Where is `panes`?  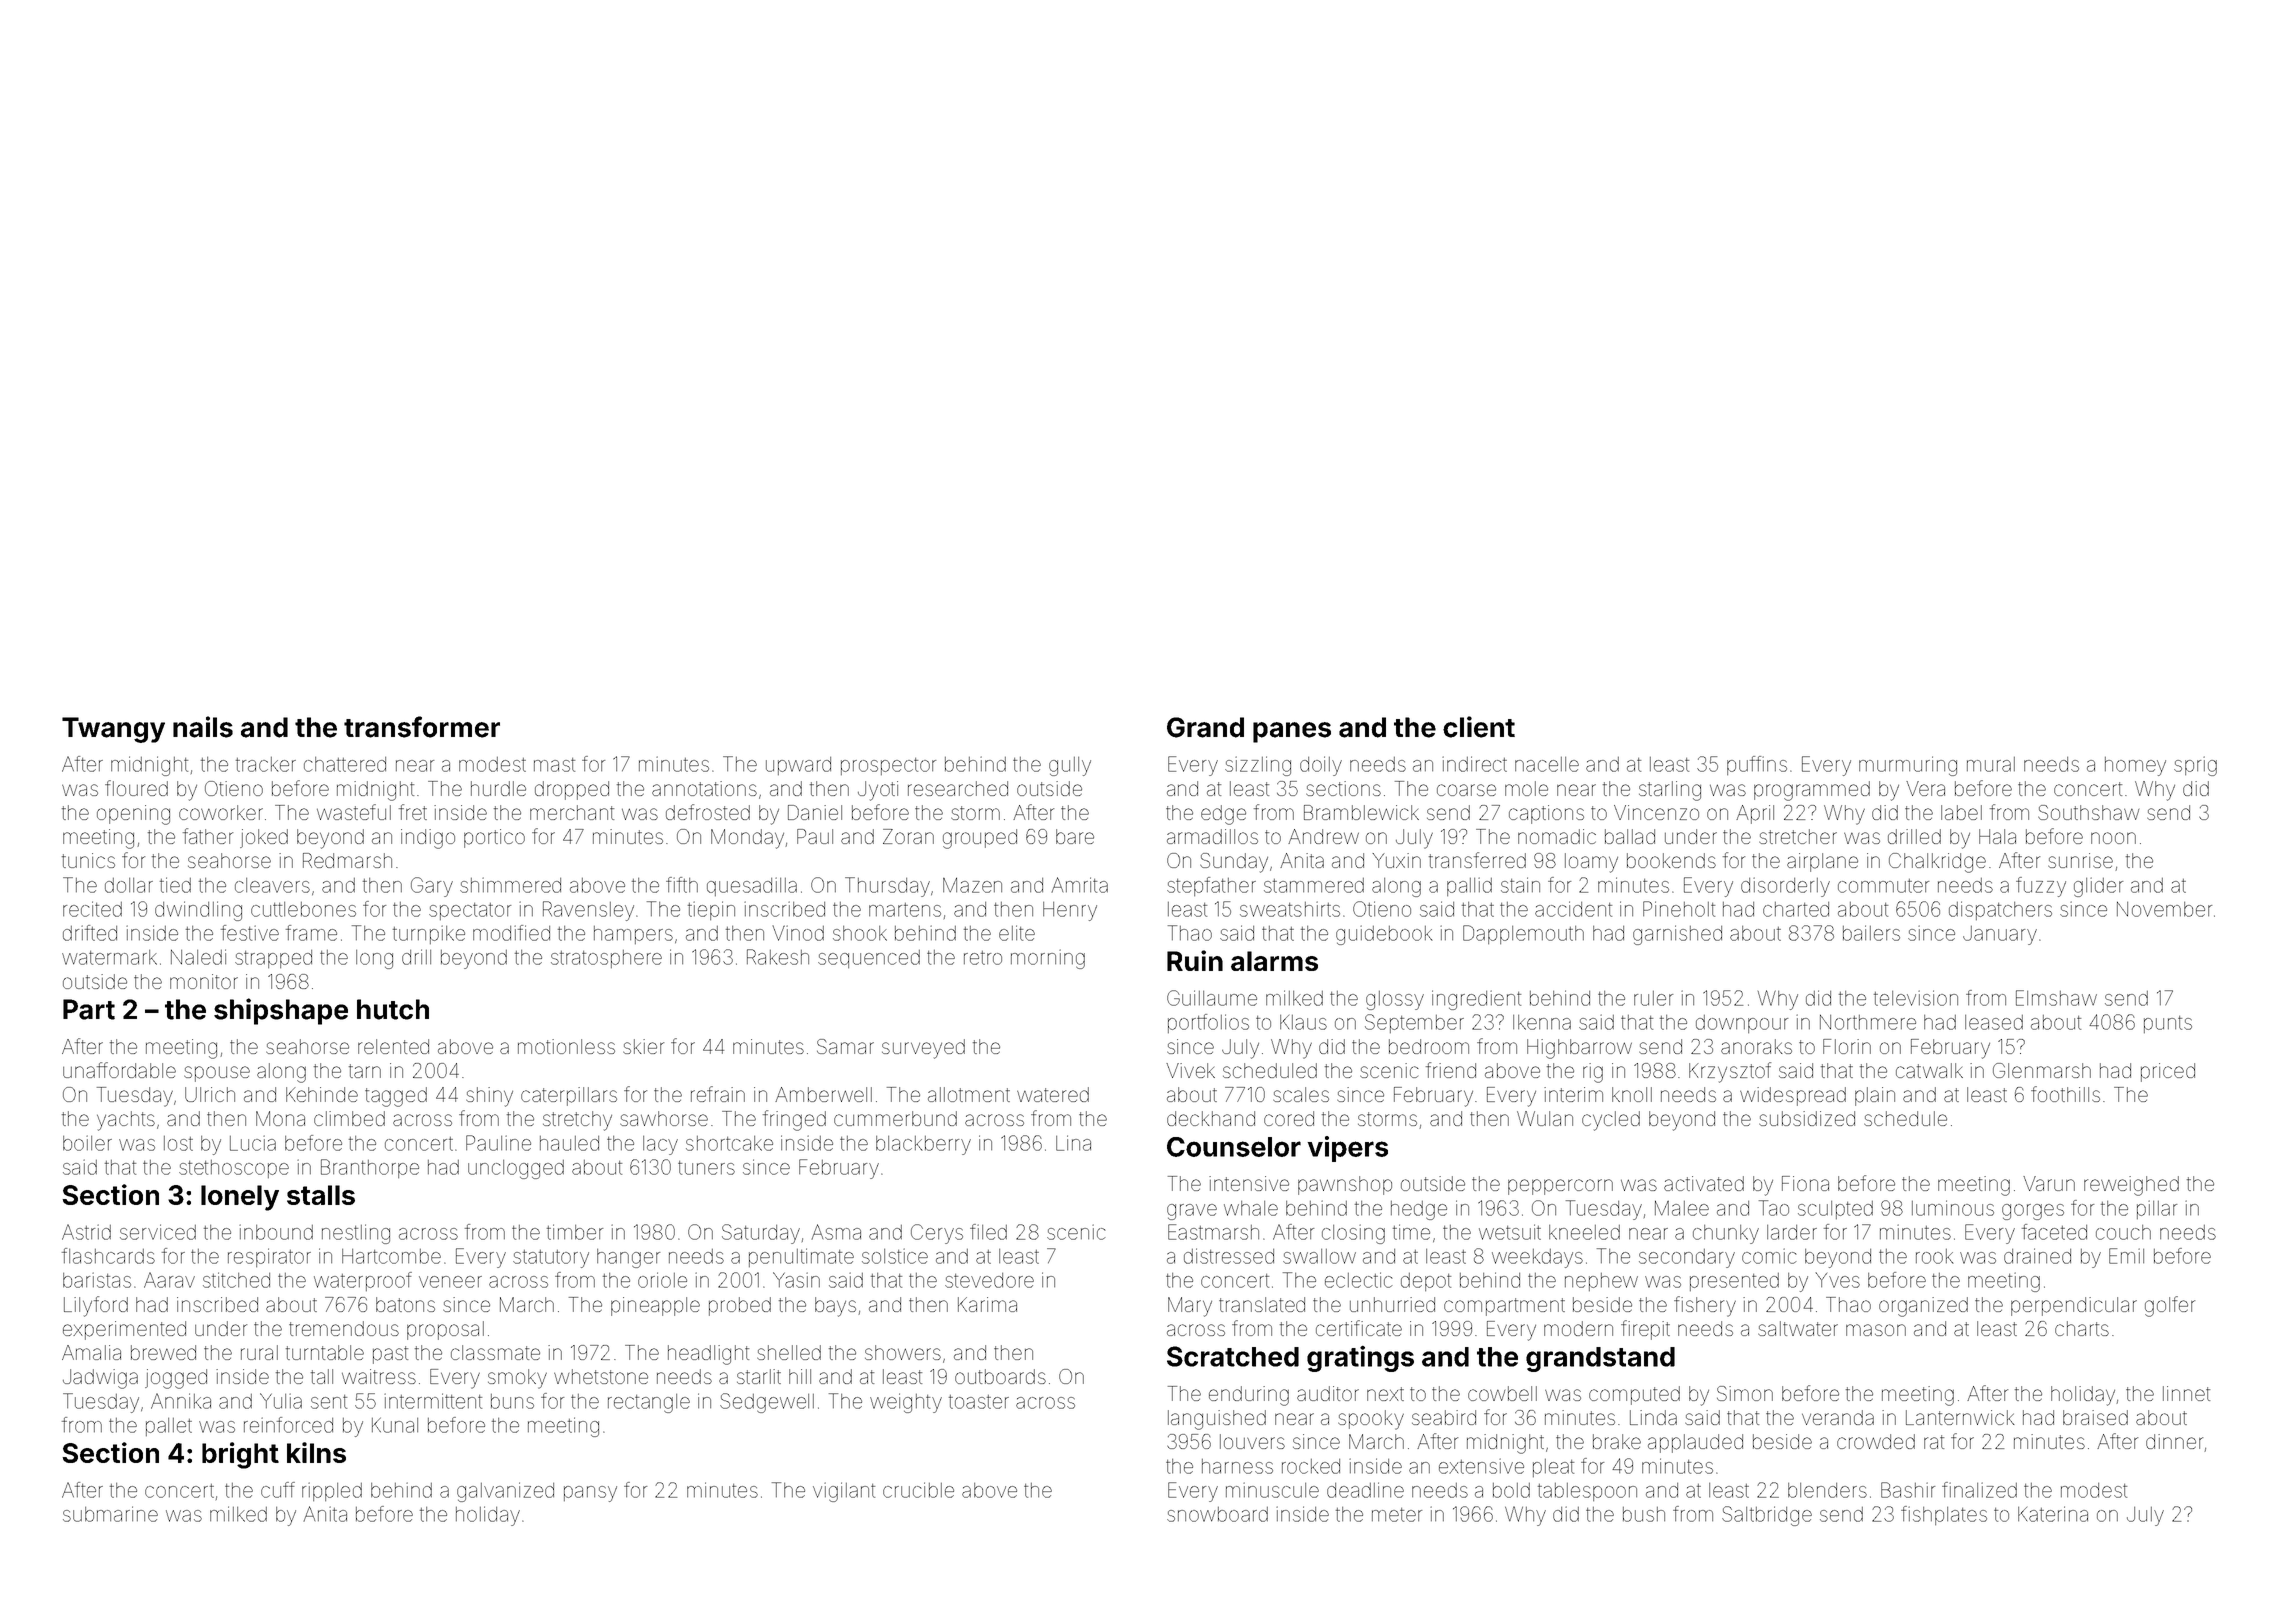
panes is located at coordinates (1292, 732).
